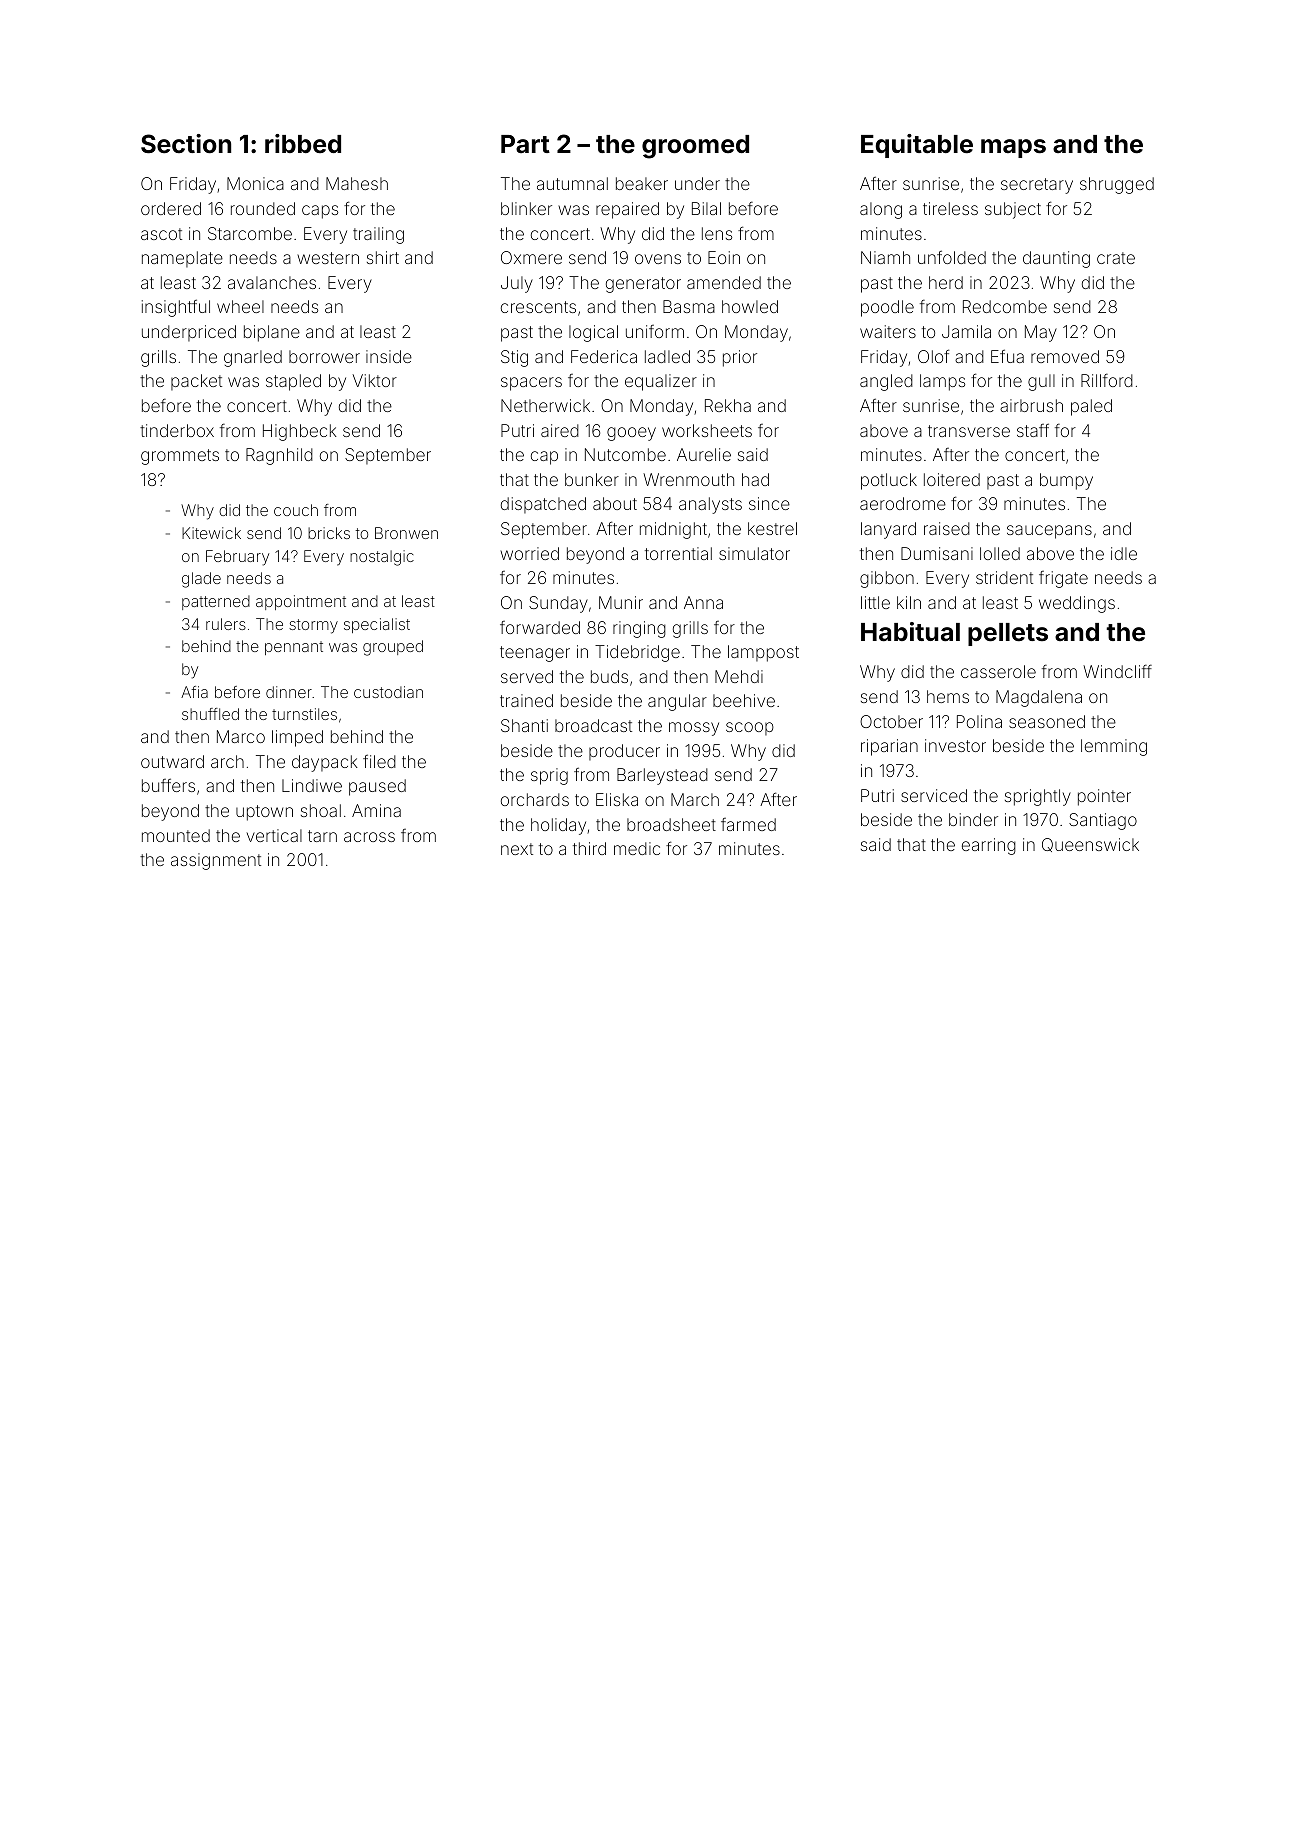 The width and height of the screenshot is (1300, 1838). I want to click on Queenswick, so click(1090, 845).
